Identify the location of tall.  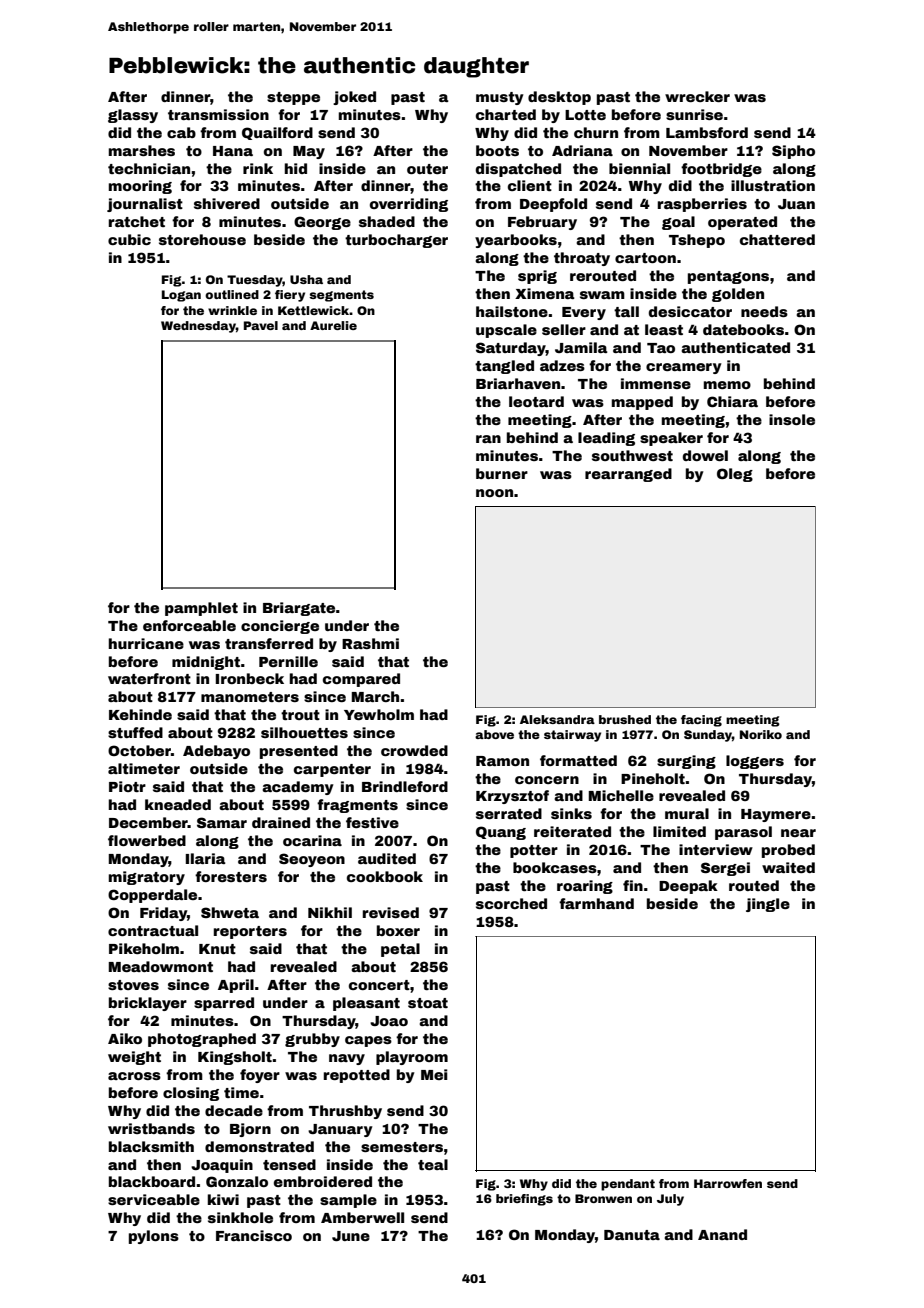
(626, 311).
